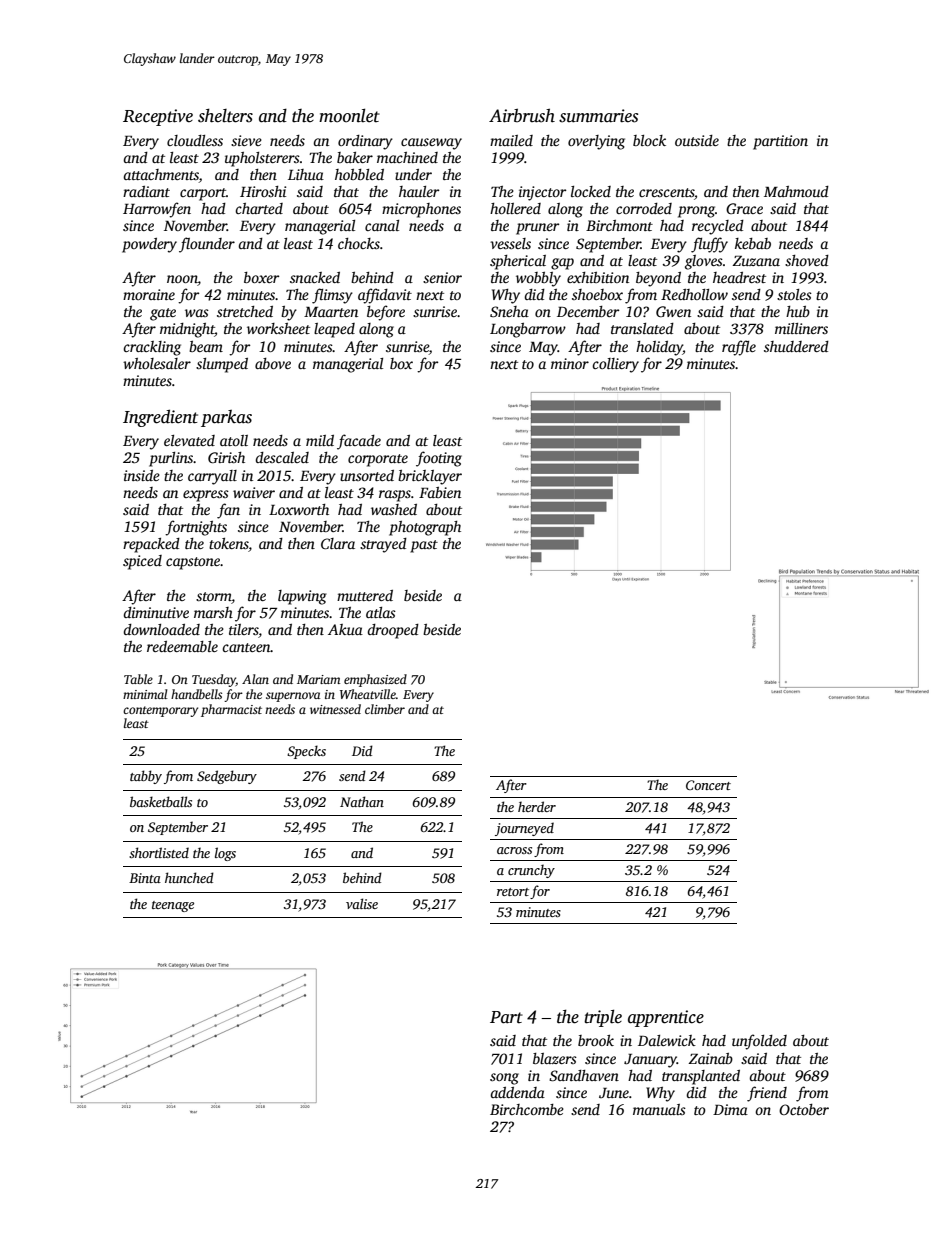 Image resolution: width=952 pixels, height=1233 pixels. Describe the element at coordinates (142, 475) in the image. I see `inside` at that location.
